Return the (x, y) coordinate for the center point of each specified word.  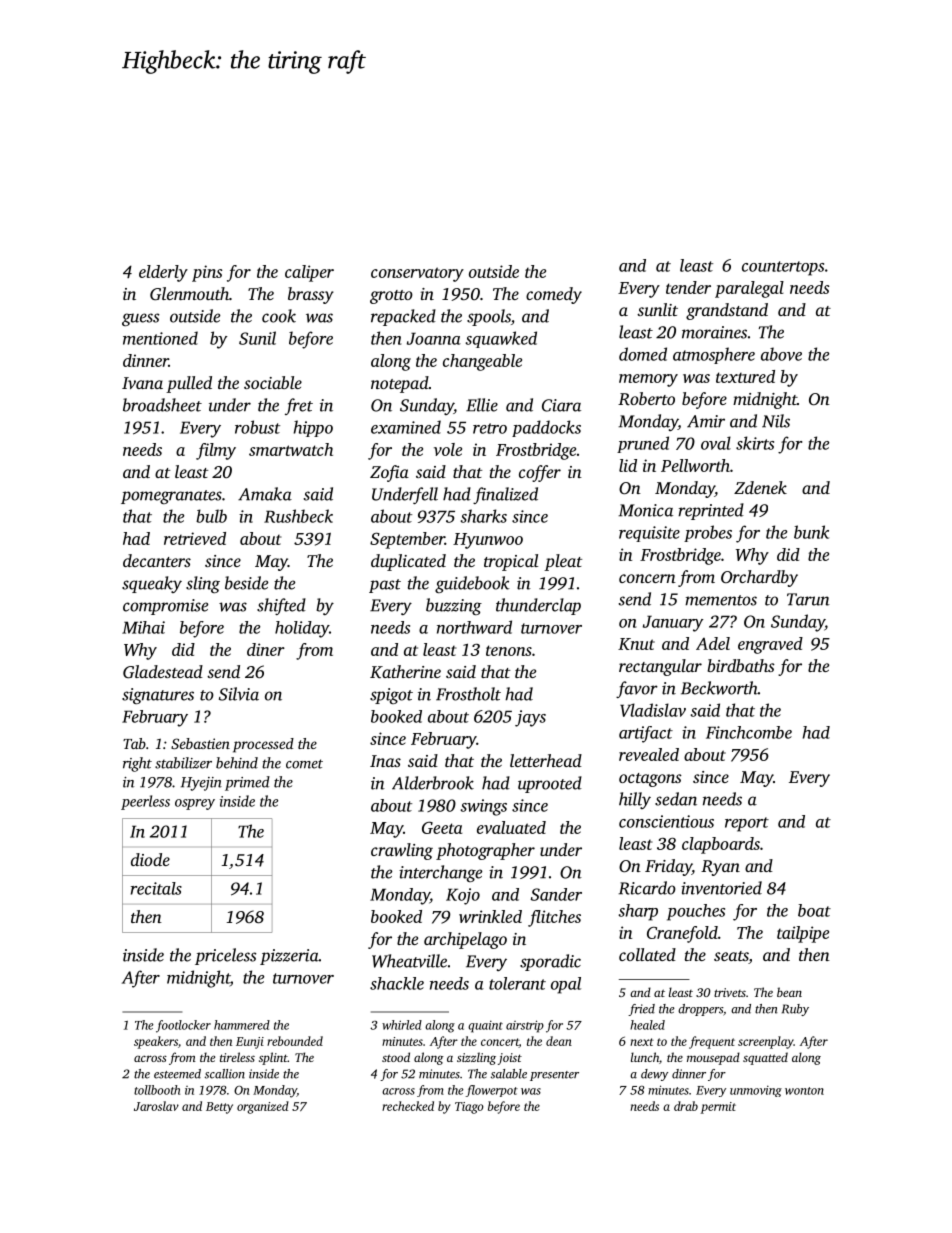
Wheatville (409, 961)
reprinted (711, 511)
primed (247, 783)
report (747, 824)
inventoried (721, 888)
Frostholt (468, 694)
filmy (216, 451)
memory (648, 380)
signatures (158, 696)
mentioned (160, 338)
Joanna (434, 338)
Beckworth (719, 688)
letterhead (546, 760)
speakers (156, 1042)
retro (490, 428)
